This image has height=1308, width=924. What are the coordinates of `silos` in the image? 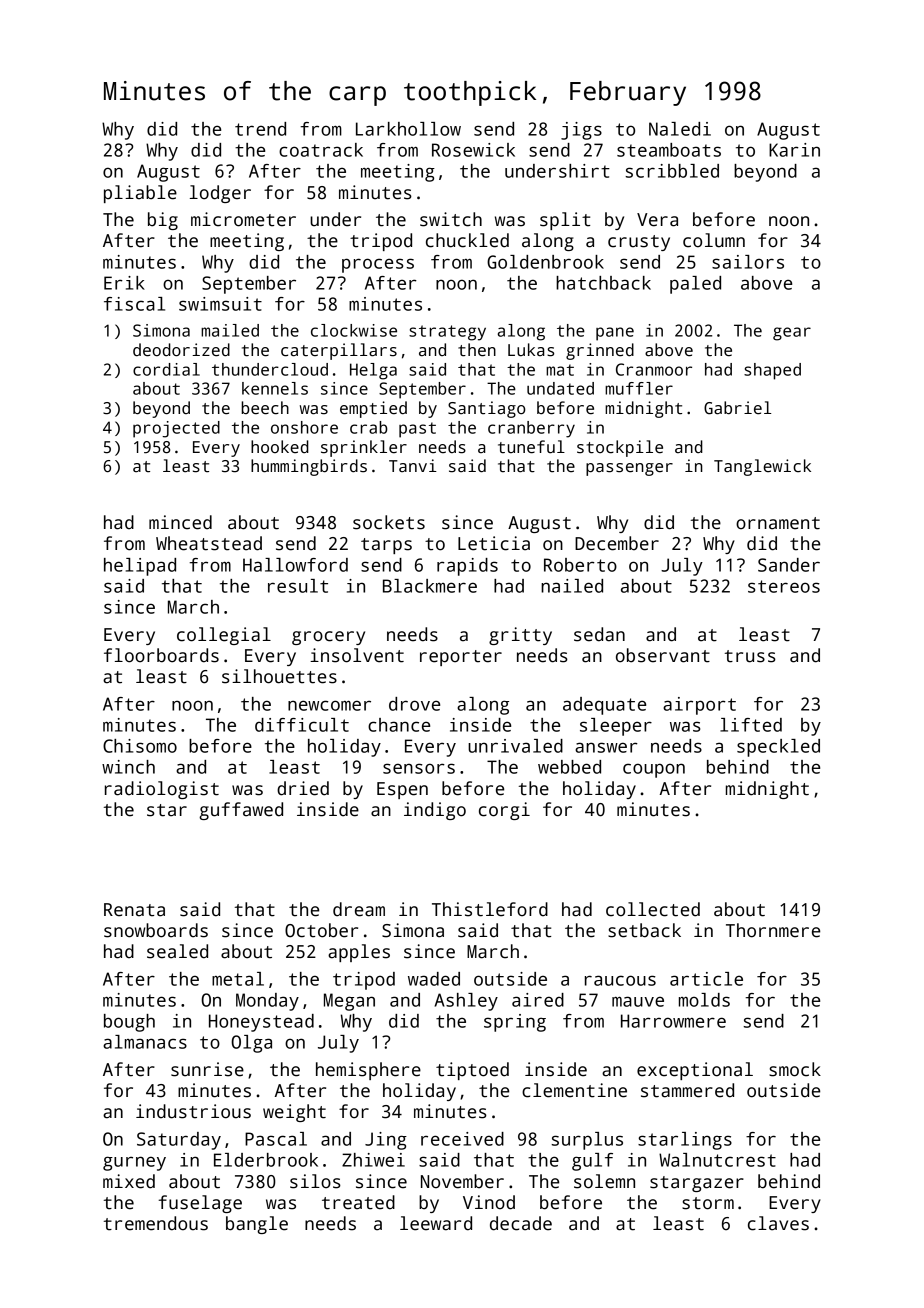 It's located at (315, 1181).
